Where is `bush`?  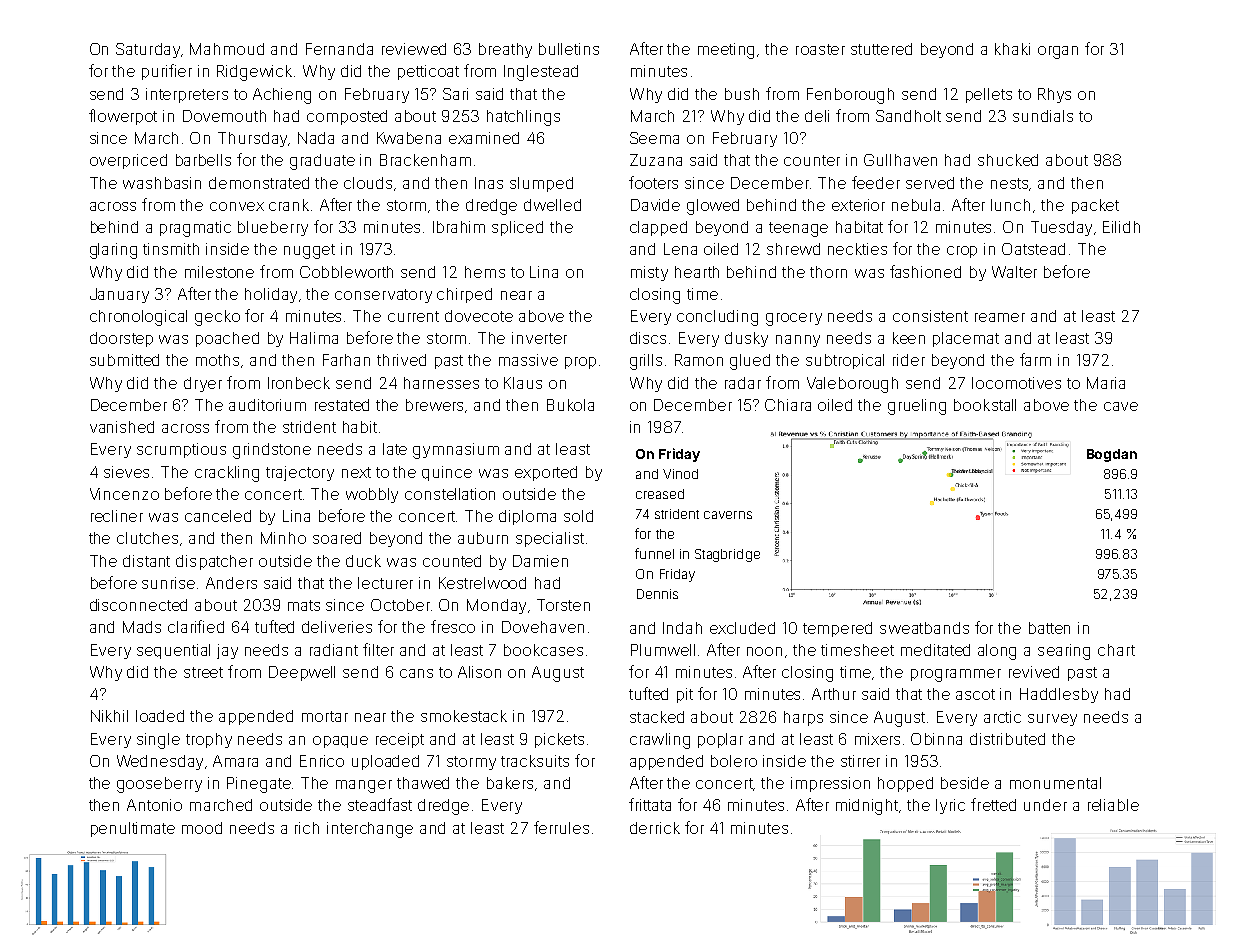
bush is located at coordinates (742, 94).
